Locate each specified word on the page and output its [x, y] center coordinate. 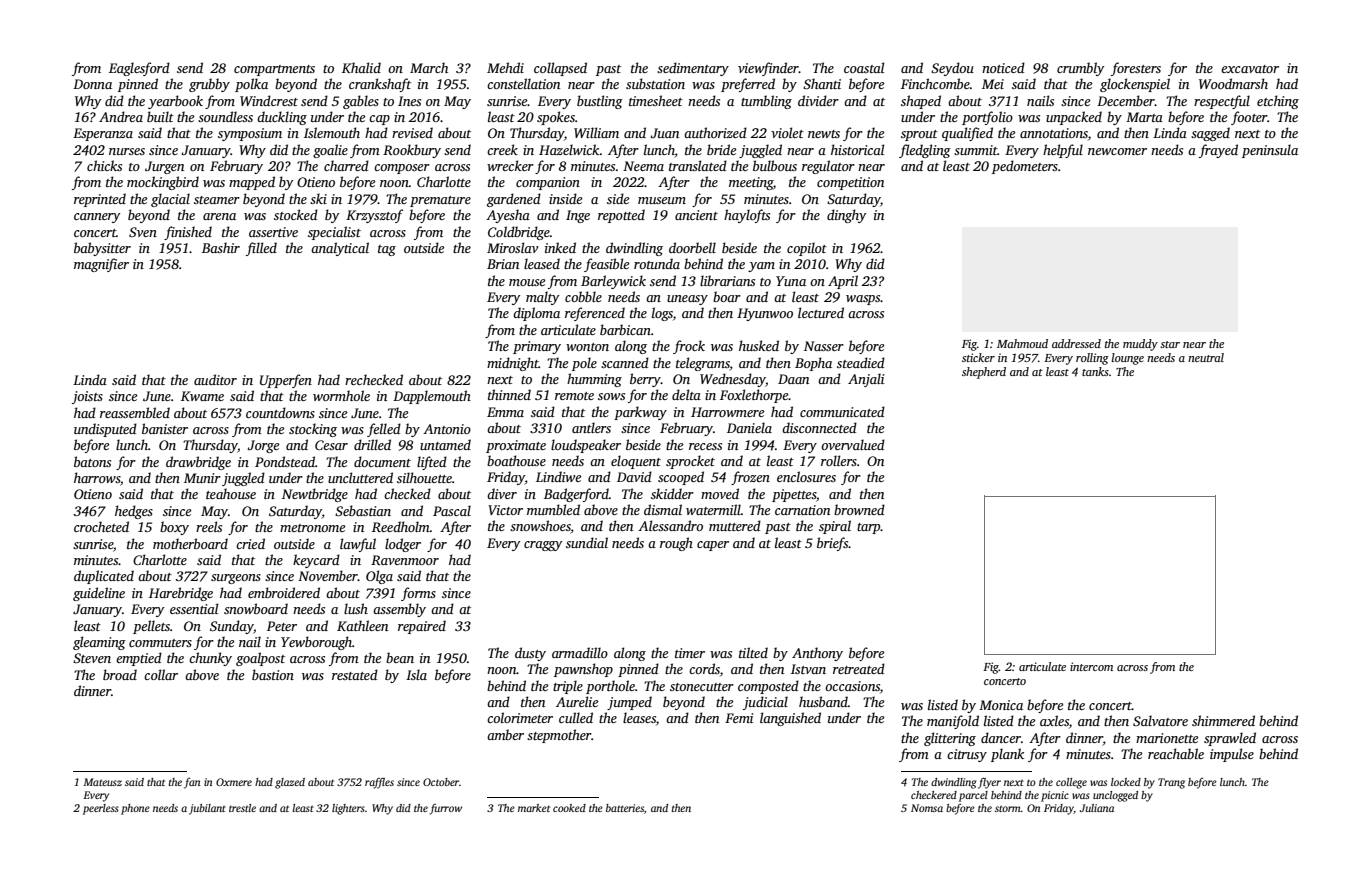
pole [584, 364]
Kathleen [362, 625]
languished [790, 719]
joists [87, 397]
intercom [1091, 666]
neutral [1206, 357]
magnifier [101, 265]
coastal [864, 67]
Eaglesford [139, 69]
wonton [587, 347]
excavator [1250, 69]
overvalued [853, 444]
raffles [379, 783]
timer [690, 653]
